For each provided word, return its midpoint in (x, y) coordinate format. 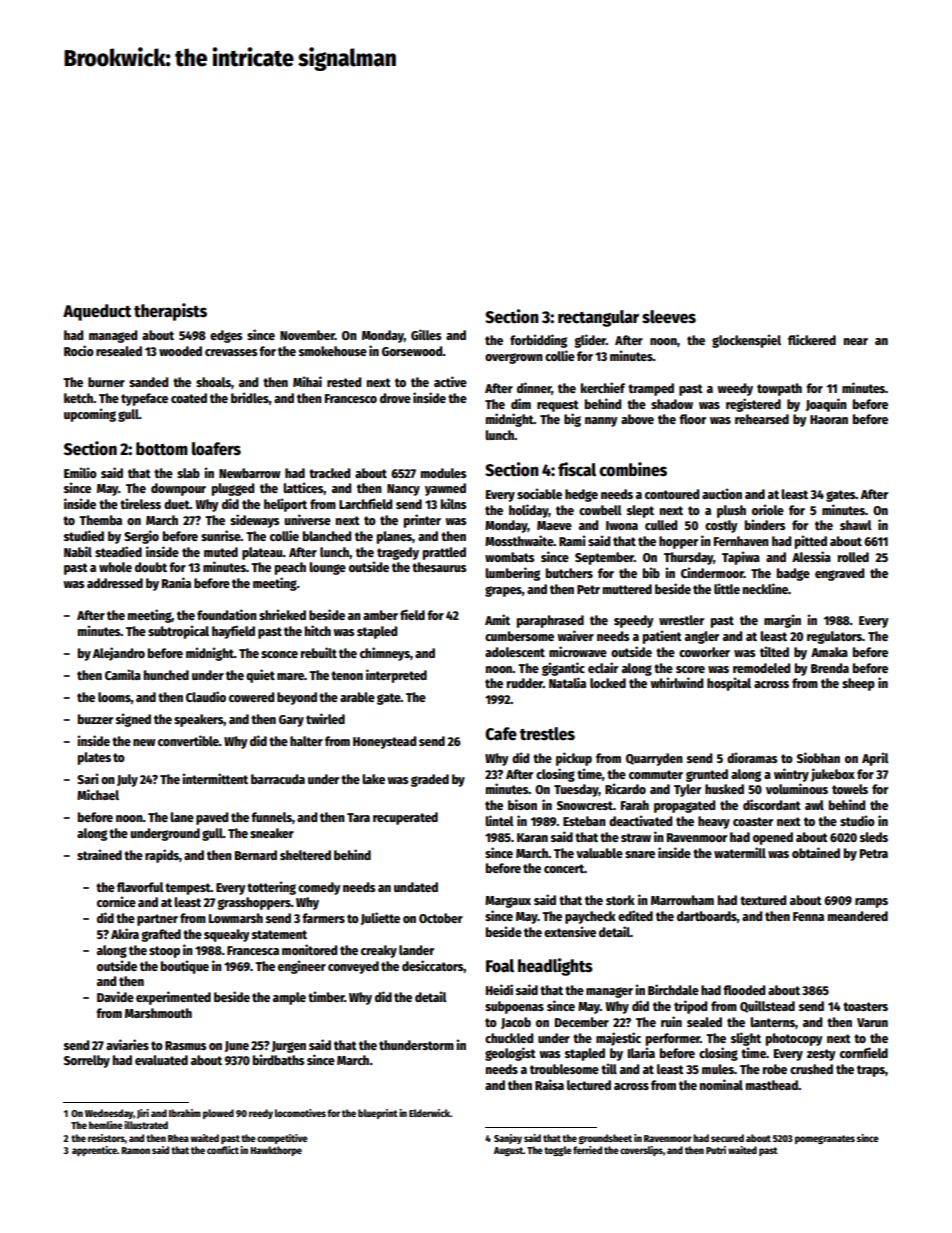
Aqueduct (97, 312)
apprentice (94, 1151)
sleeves (669, 317)
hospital (729, 684)
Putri (716, 1150)
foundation (227, 614)
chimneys (385, 654)
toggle (558, 1151)
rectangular (598, 318)
